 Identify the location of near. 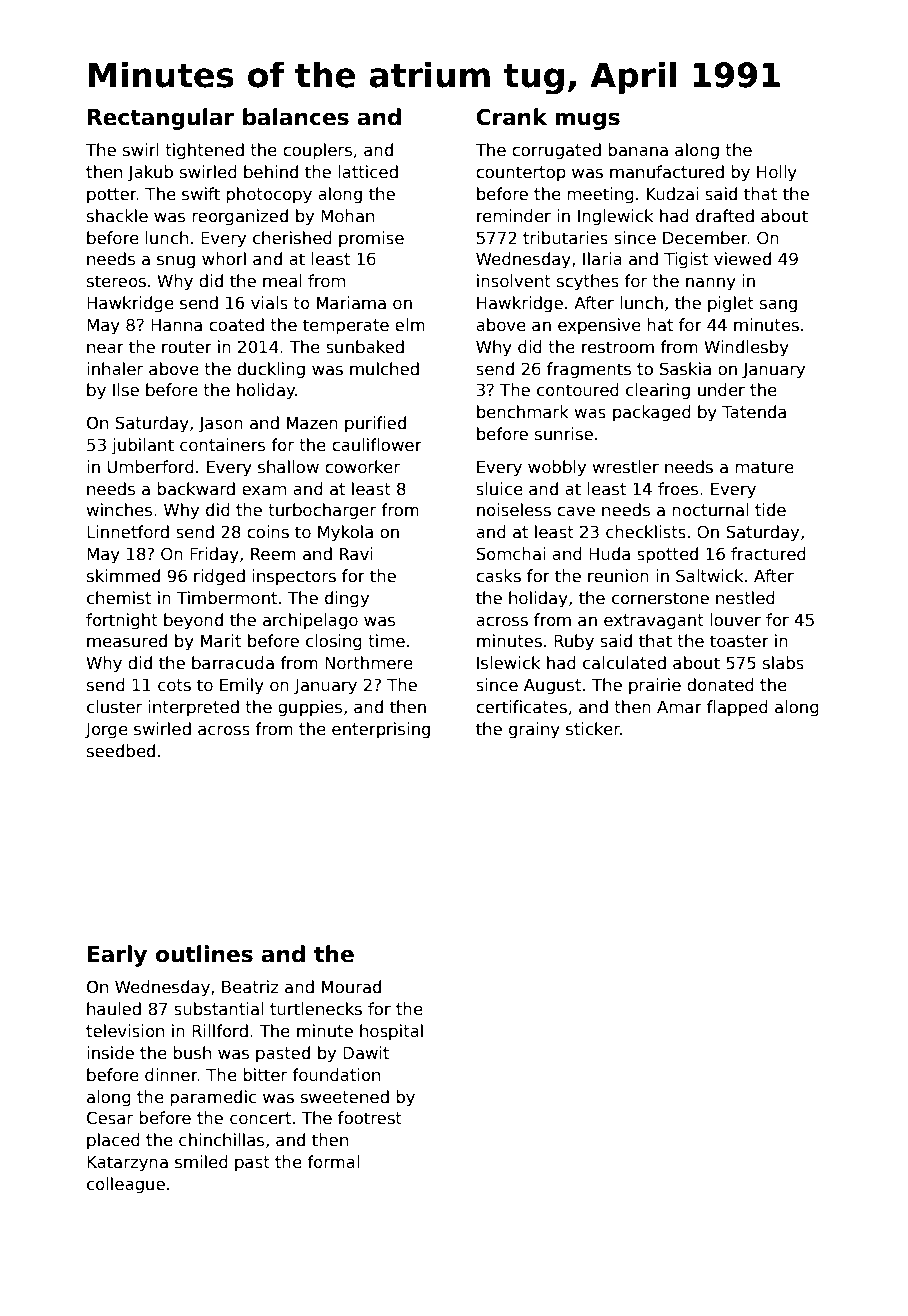
(105, 348).
